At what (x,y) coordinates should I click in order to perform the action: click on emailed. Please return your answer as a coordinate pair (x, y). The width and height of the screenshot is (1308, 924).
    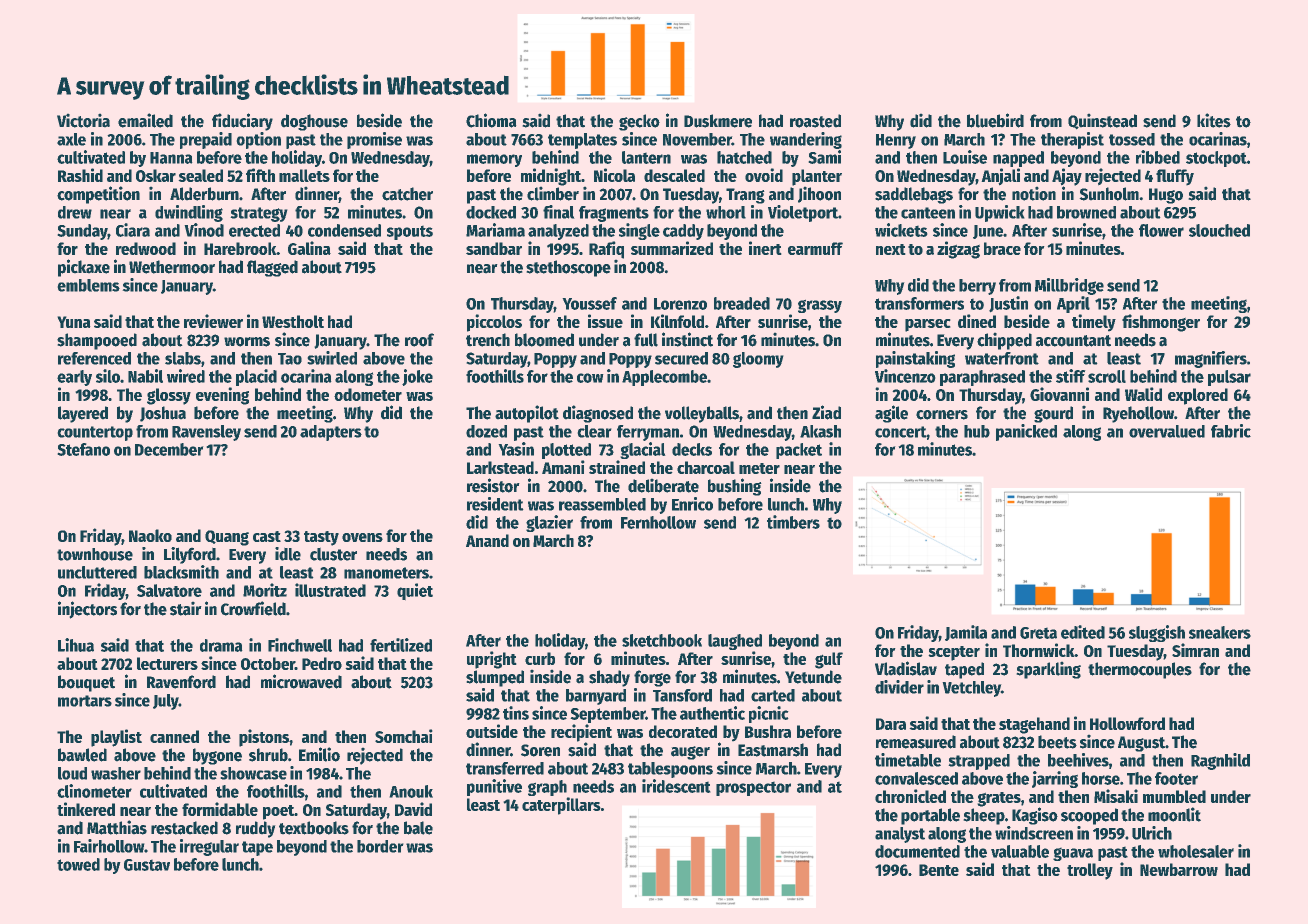
    Looking at the image, I should click on (145, 120).
